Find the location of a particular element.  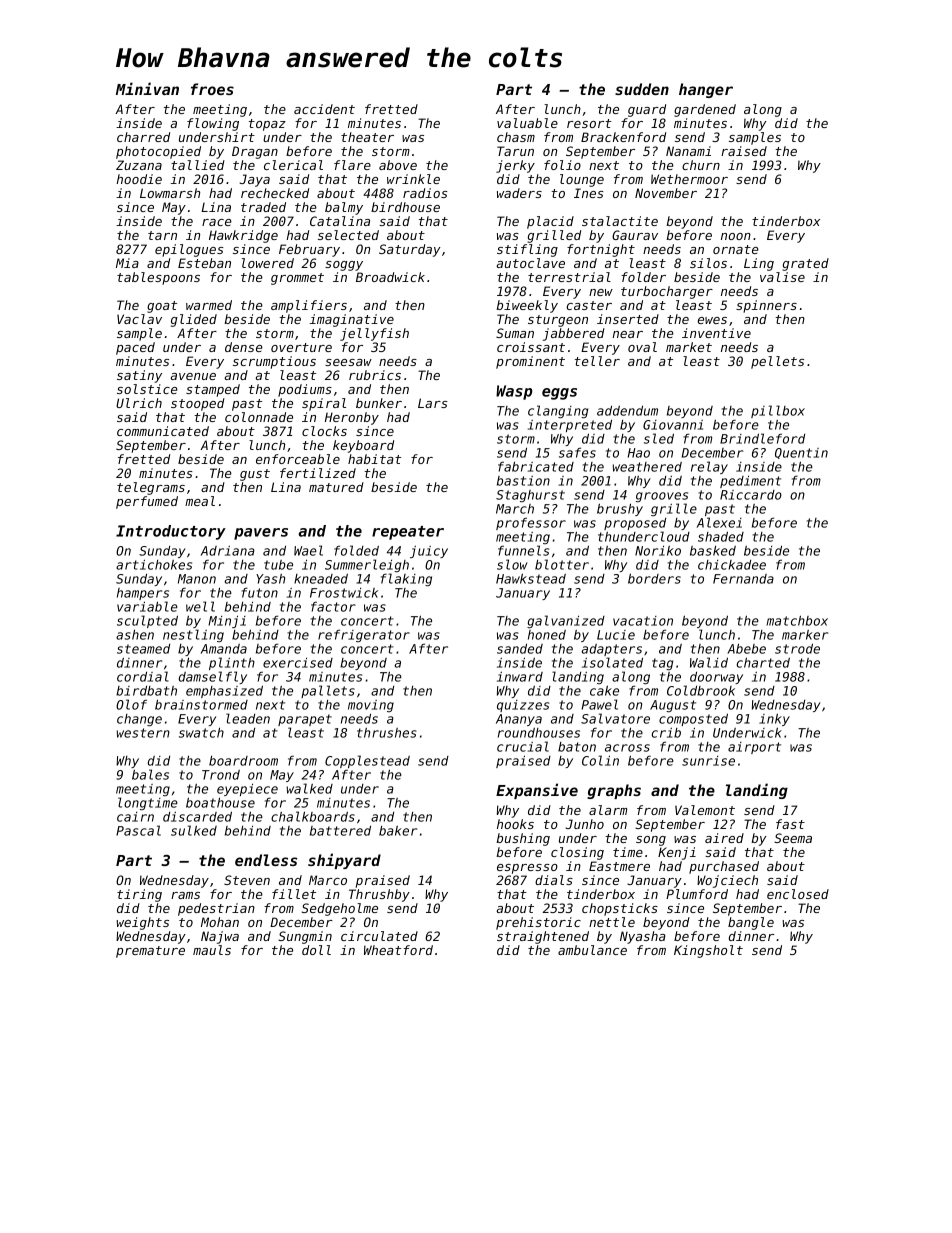

Wethermoor is located at coordinates (689, 179).
